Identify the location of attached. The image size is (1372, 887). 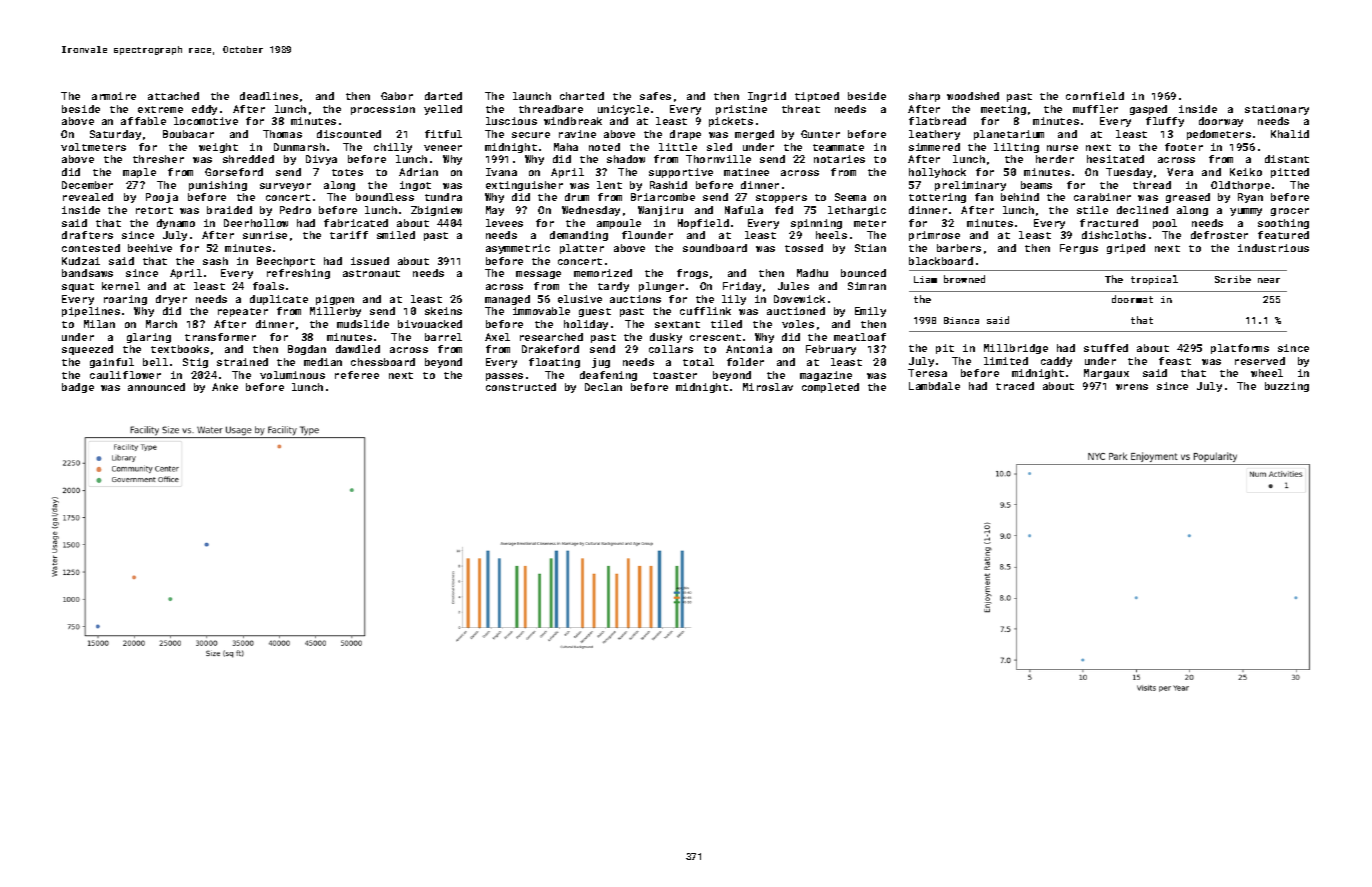
(173, 96).
